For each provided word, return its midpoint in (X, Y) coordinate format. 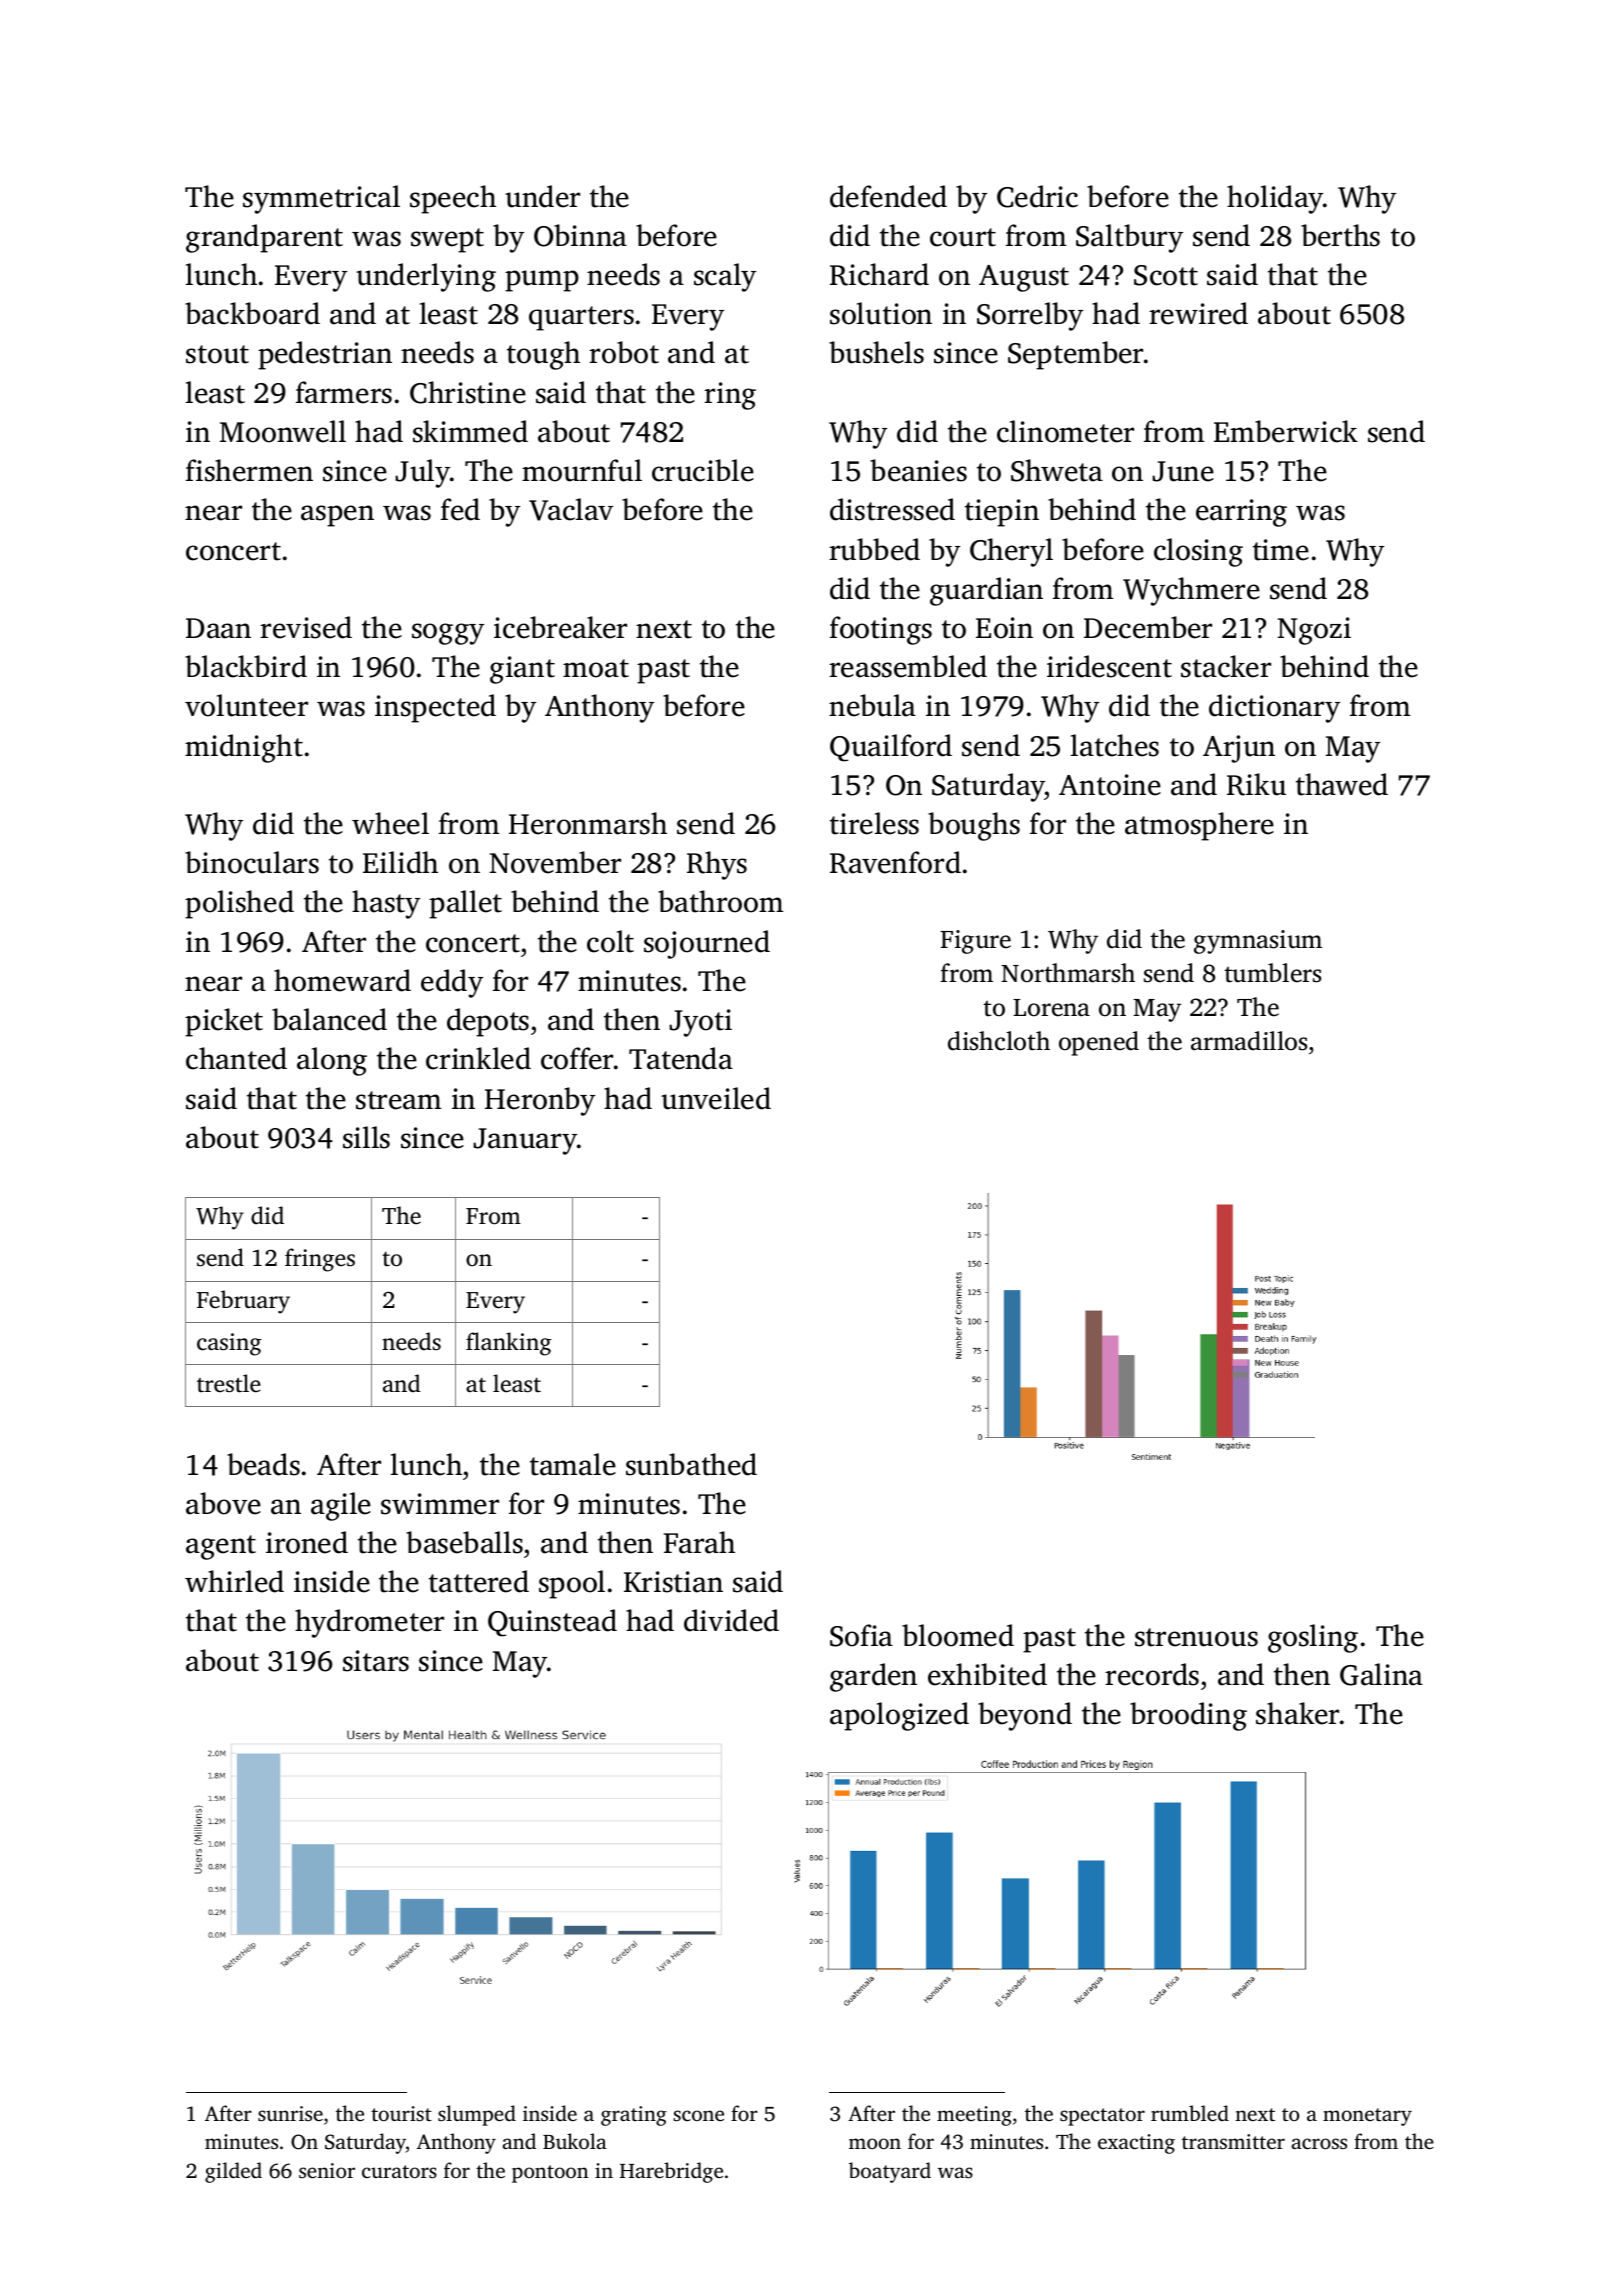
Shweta (1057, 470)
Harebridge (671, 2172)
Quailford (891, 748)
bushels (876, 352)
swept (447, 240)
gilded (233, 2172)
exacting (1136, 2144)
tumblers (1272, 973)
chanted (236, 1058)
